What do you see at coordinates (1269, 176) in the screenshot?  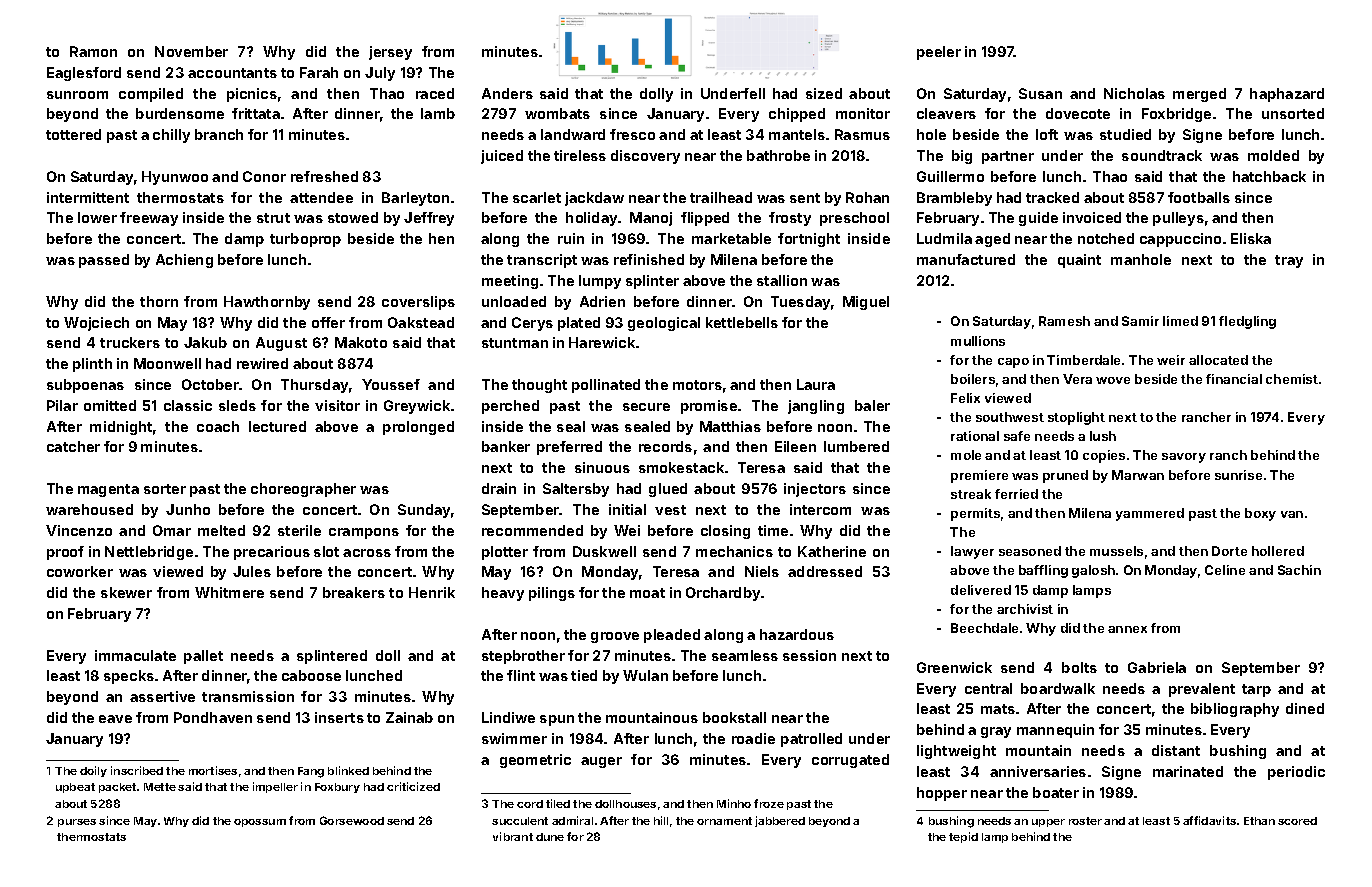 I see `hatchback` at bounding box center [1269, 176].
